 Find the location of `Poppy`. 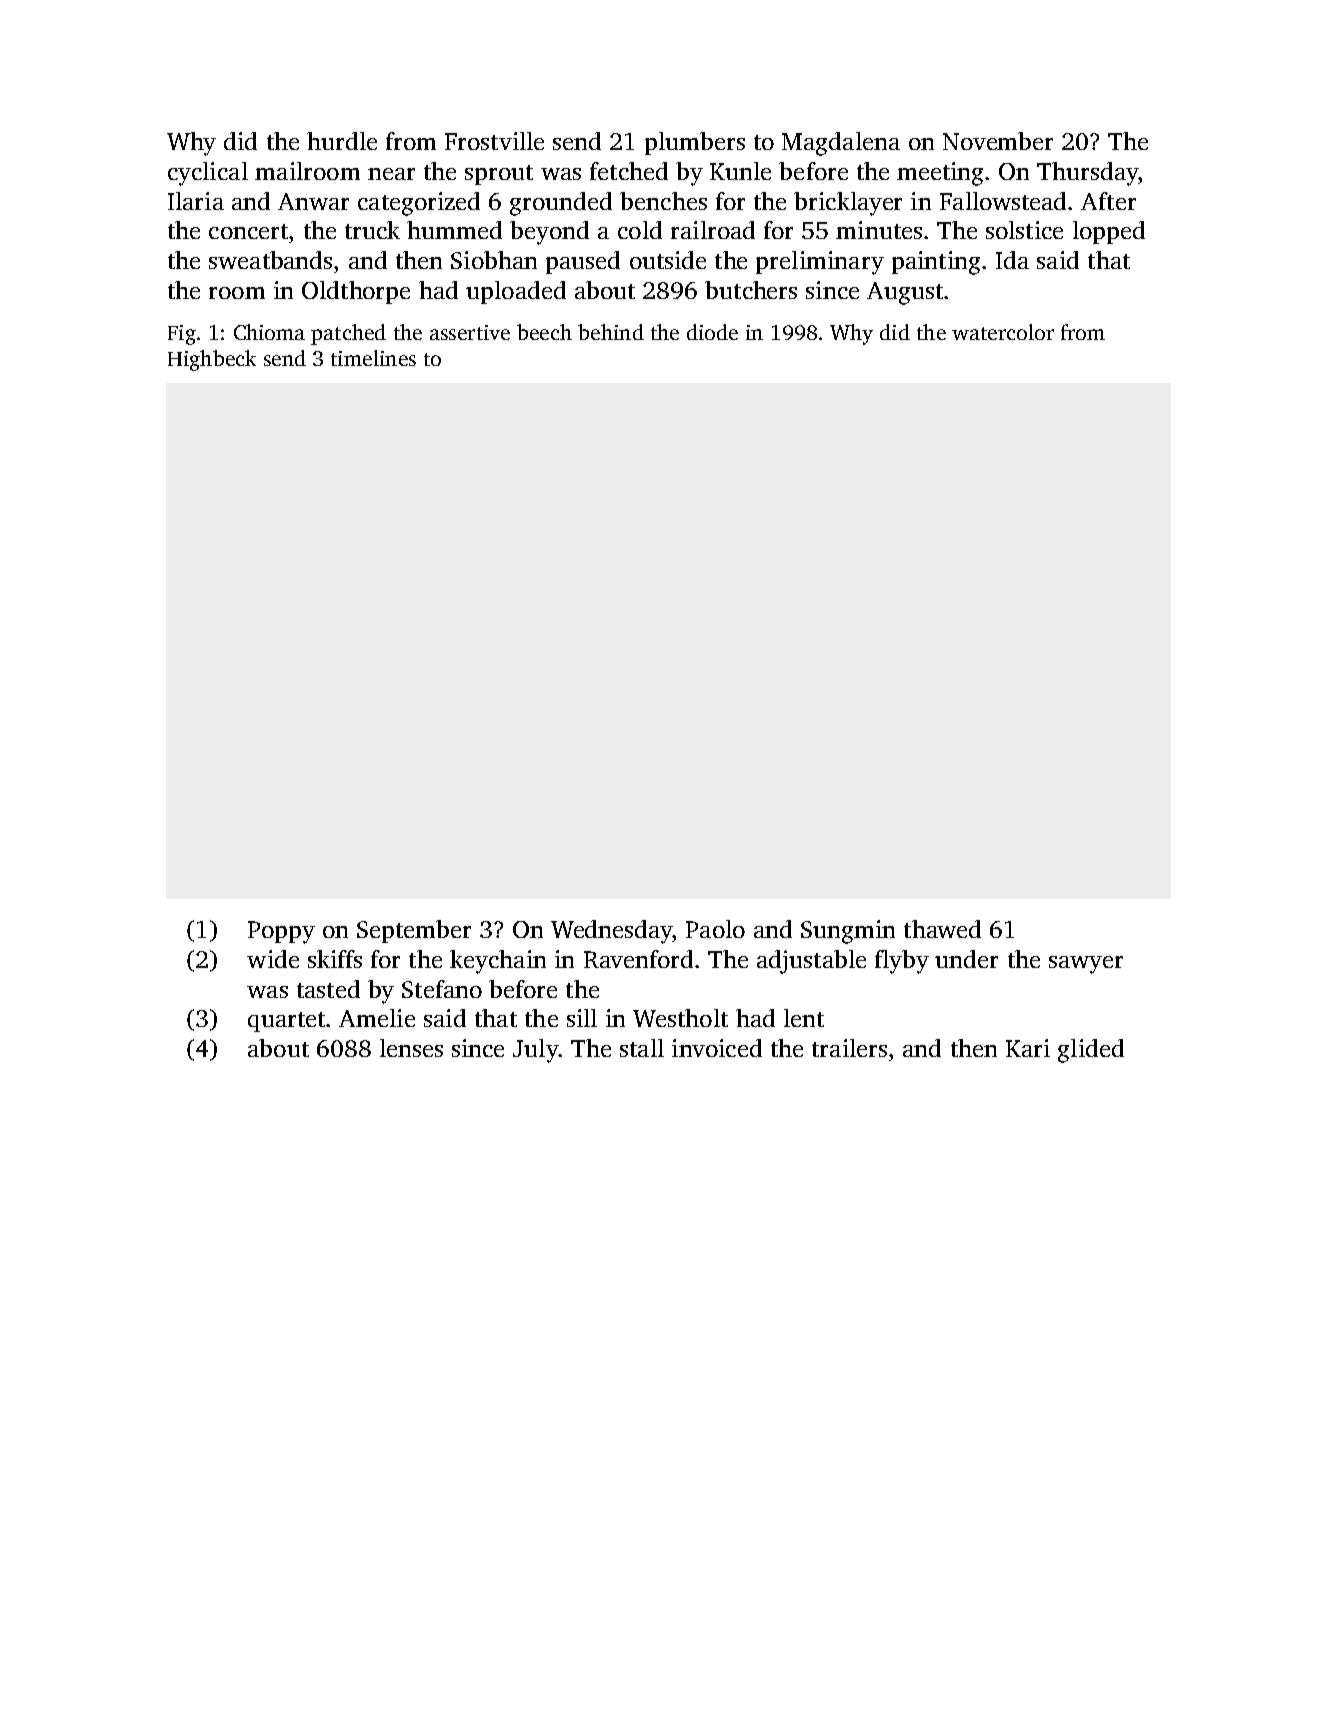

Poppy is located at coordinates (281, 932).
